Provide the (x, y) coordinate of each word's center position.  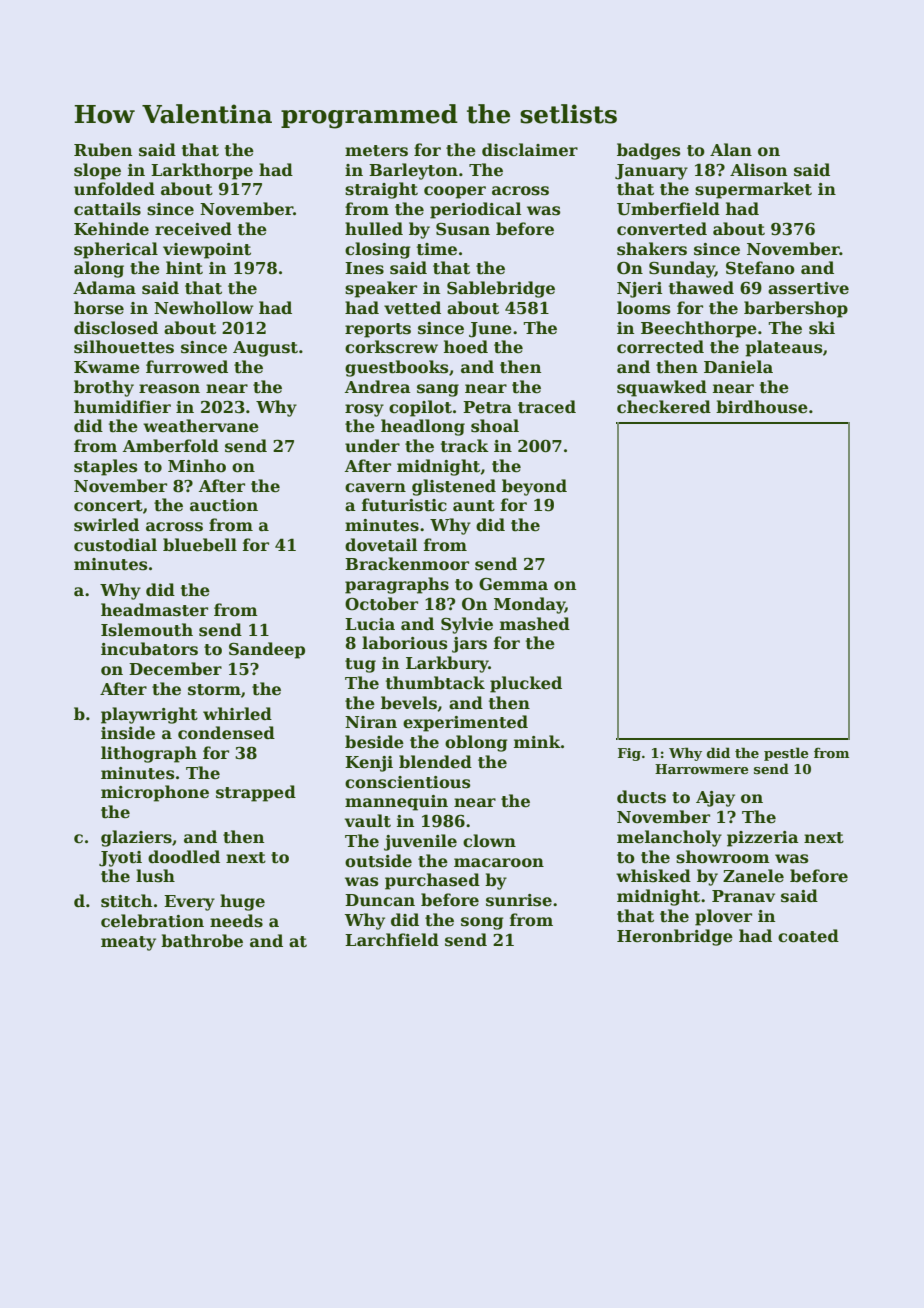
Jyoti (120, 859)
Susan (463, 229)
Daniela (738, 367)
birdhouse (762, 407)
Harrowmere (701, 769)
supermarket (753, 190)
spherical (116, 250)
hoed (466, 347)
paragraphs (397, 585)
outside (378, 861)
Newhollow (204, 308)
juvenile (420, 842)
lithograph (149, 754)
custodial (115, 545)
